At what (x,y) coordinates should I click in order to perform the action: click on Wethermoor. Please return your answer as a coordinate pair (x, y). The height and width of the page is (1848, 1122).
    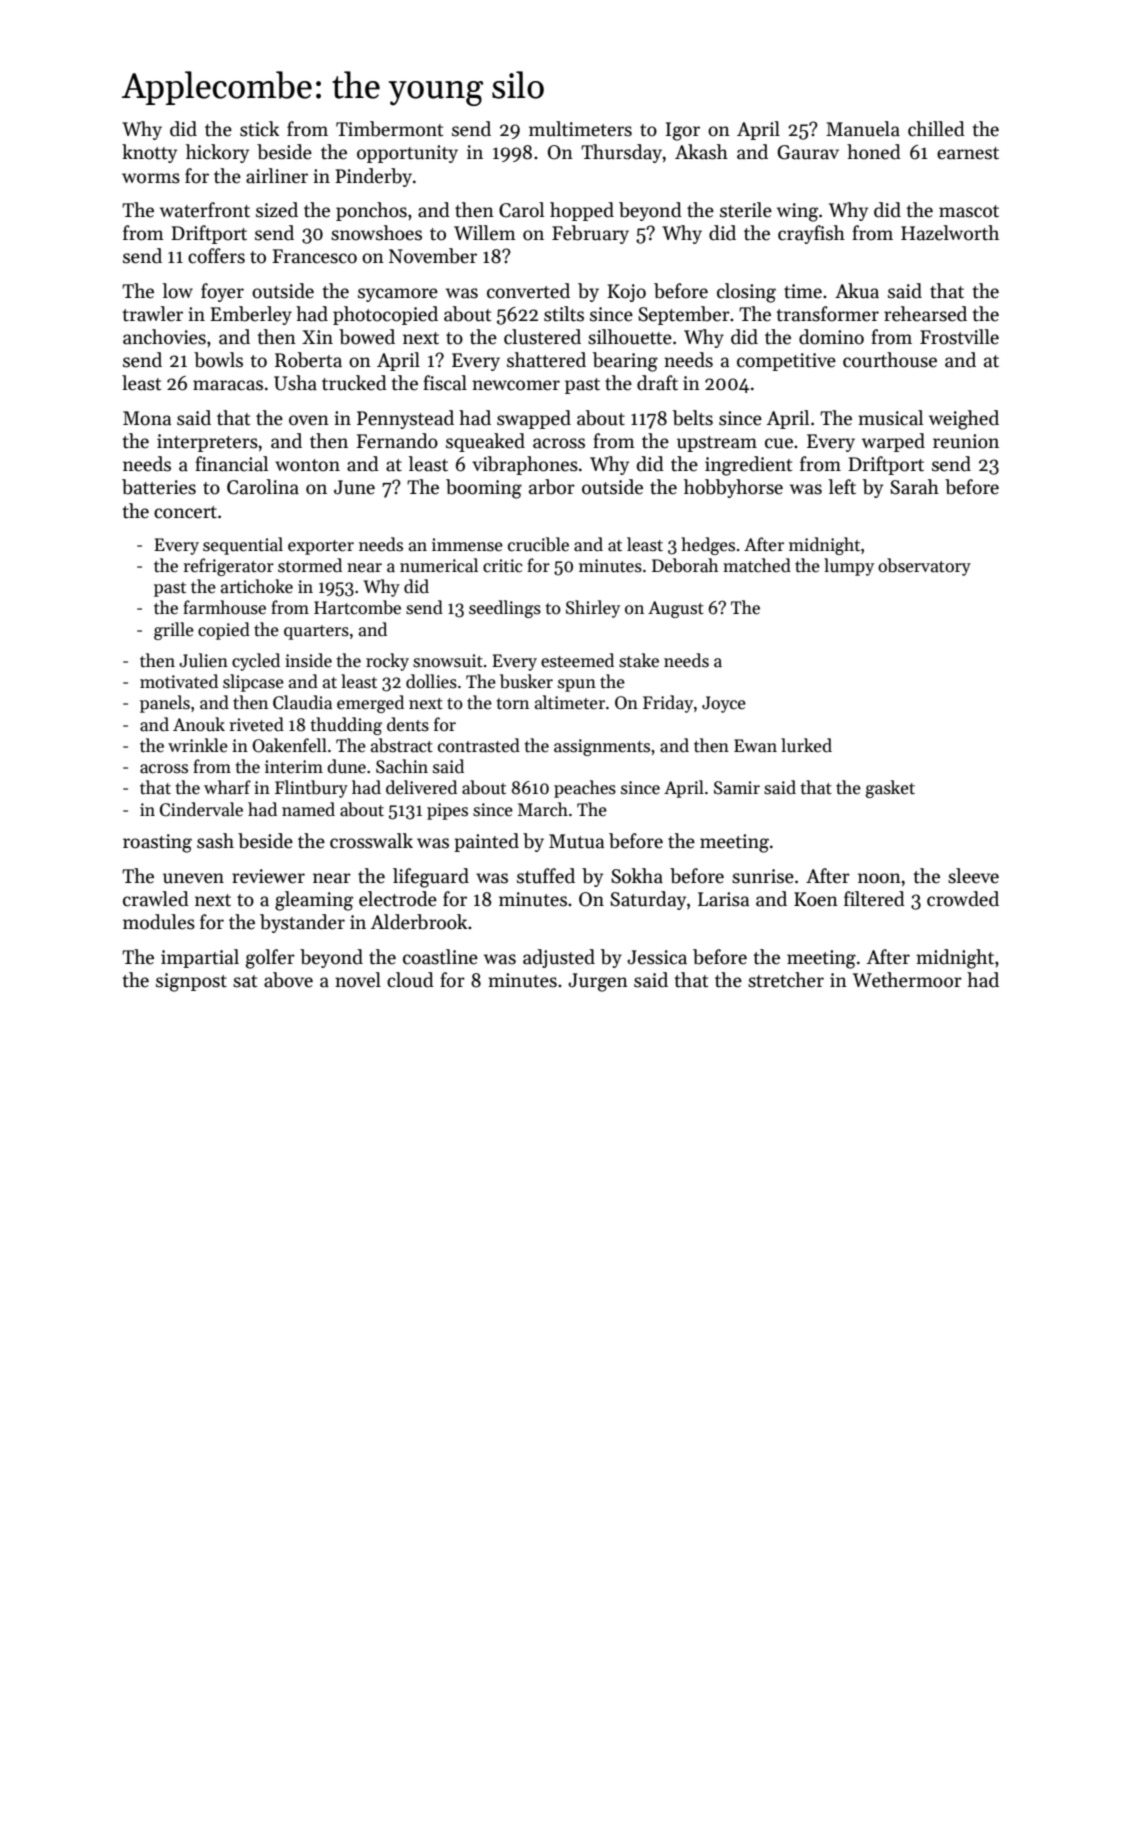
    Looking at the image, I should click on (907, 980).
